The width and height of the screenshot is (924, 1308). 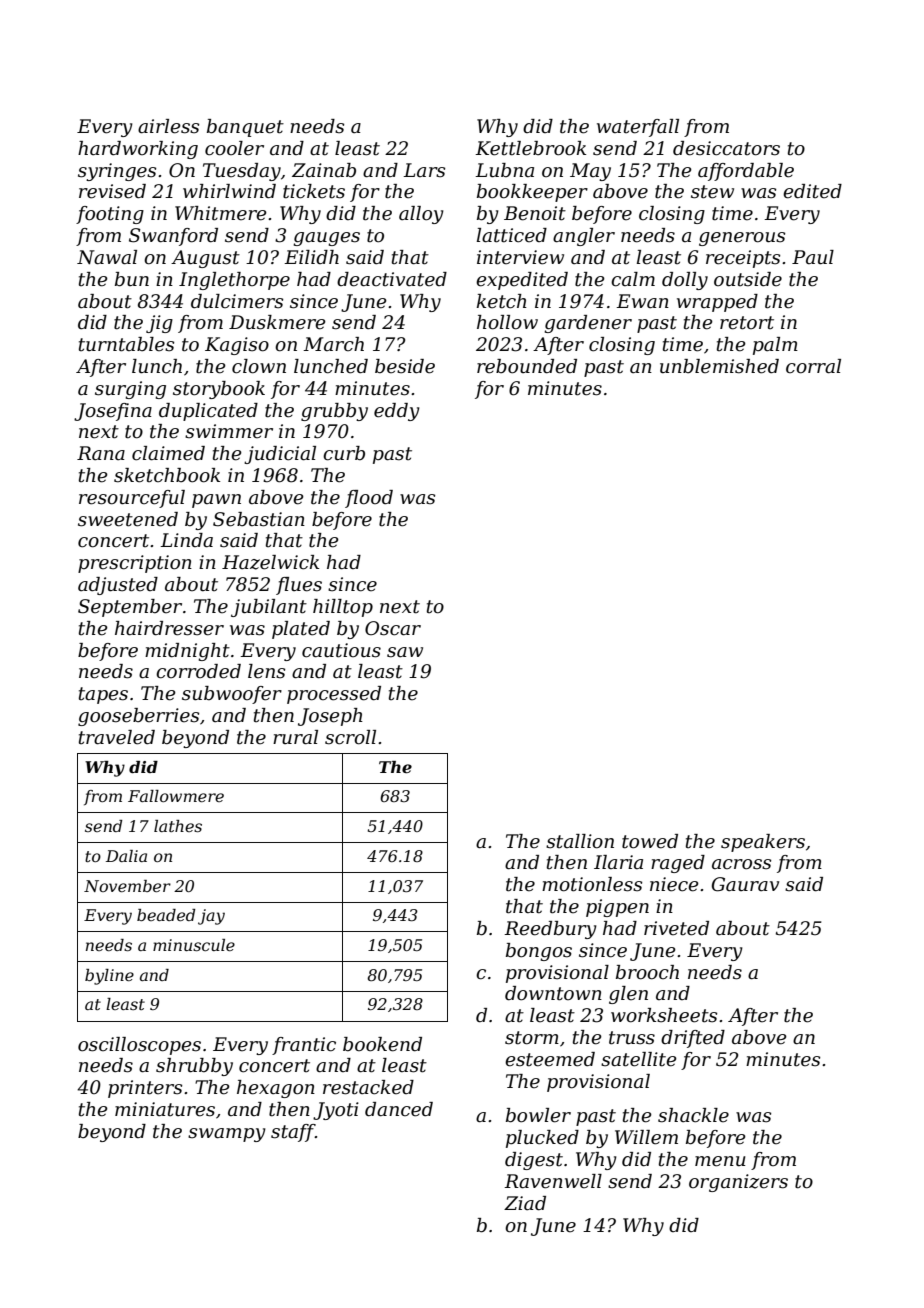 What do you see at coordinates (532, 1038) in the screenshot?
I see `storm` at bounding box center [532, 1038].
